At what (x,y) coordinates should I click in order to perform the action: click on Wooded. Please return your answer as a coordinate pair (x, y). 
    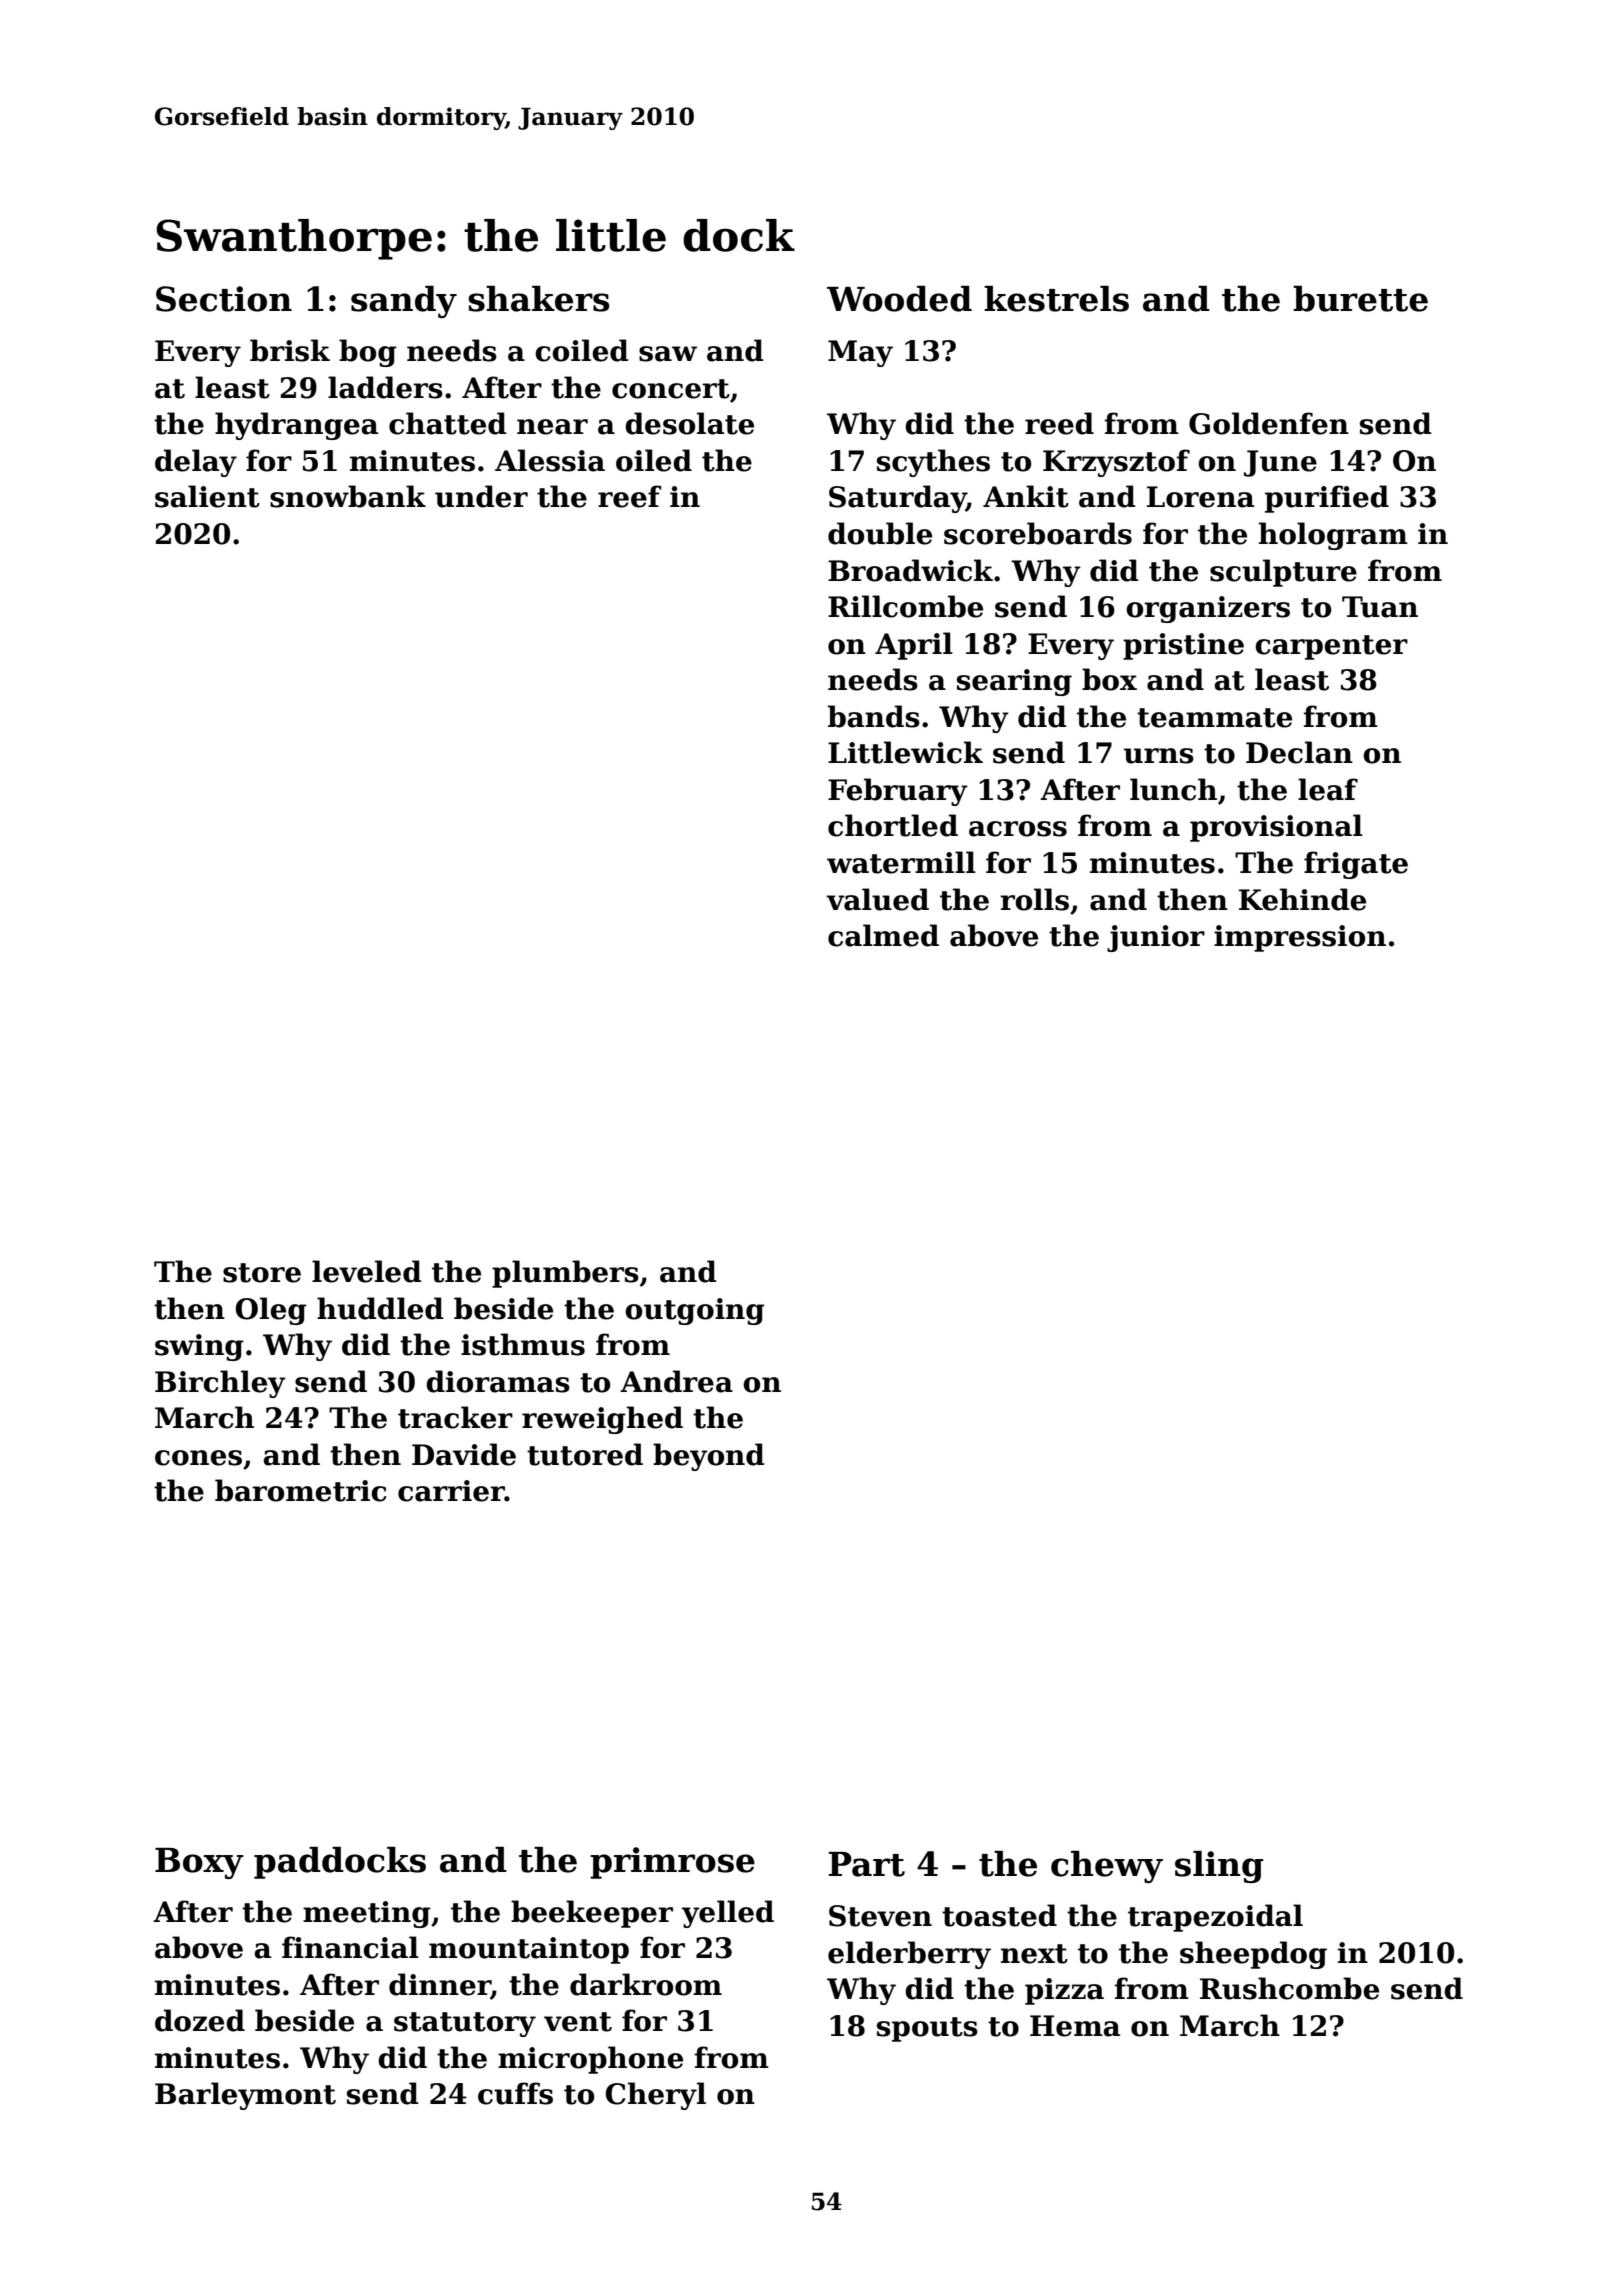
    Looking at the image, I should click on (899, 299).
